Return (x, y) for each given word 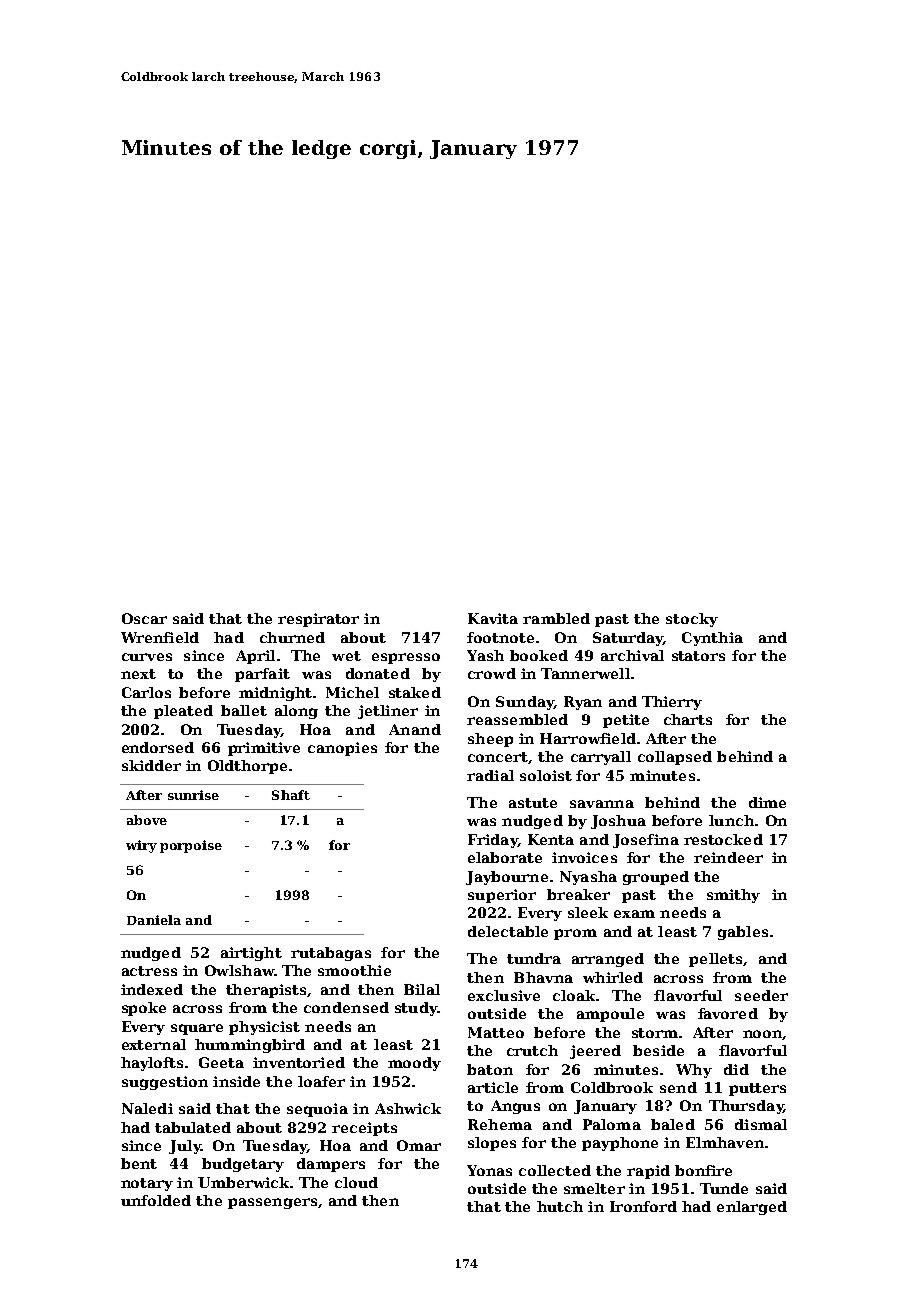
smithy (733, 896)
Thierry (672, 703)
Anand (415, 729)
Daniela (154, 920)
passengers (272, 1203)
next (138, 674)
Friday (493, 841)
